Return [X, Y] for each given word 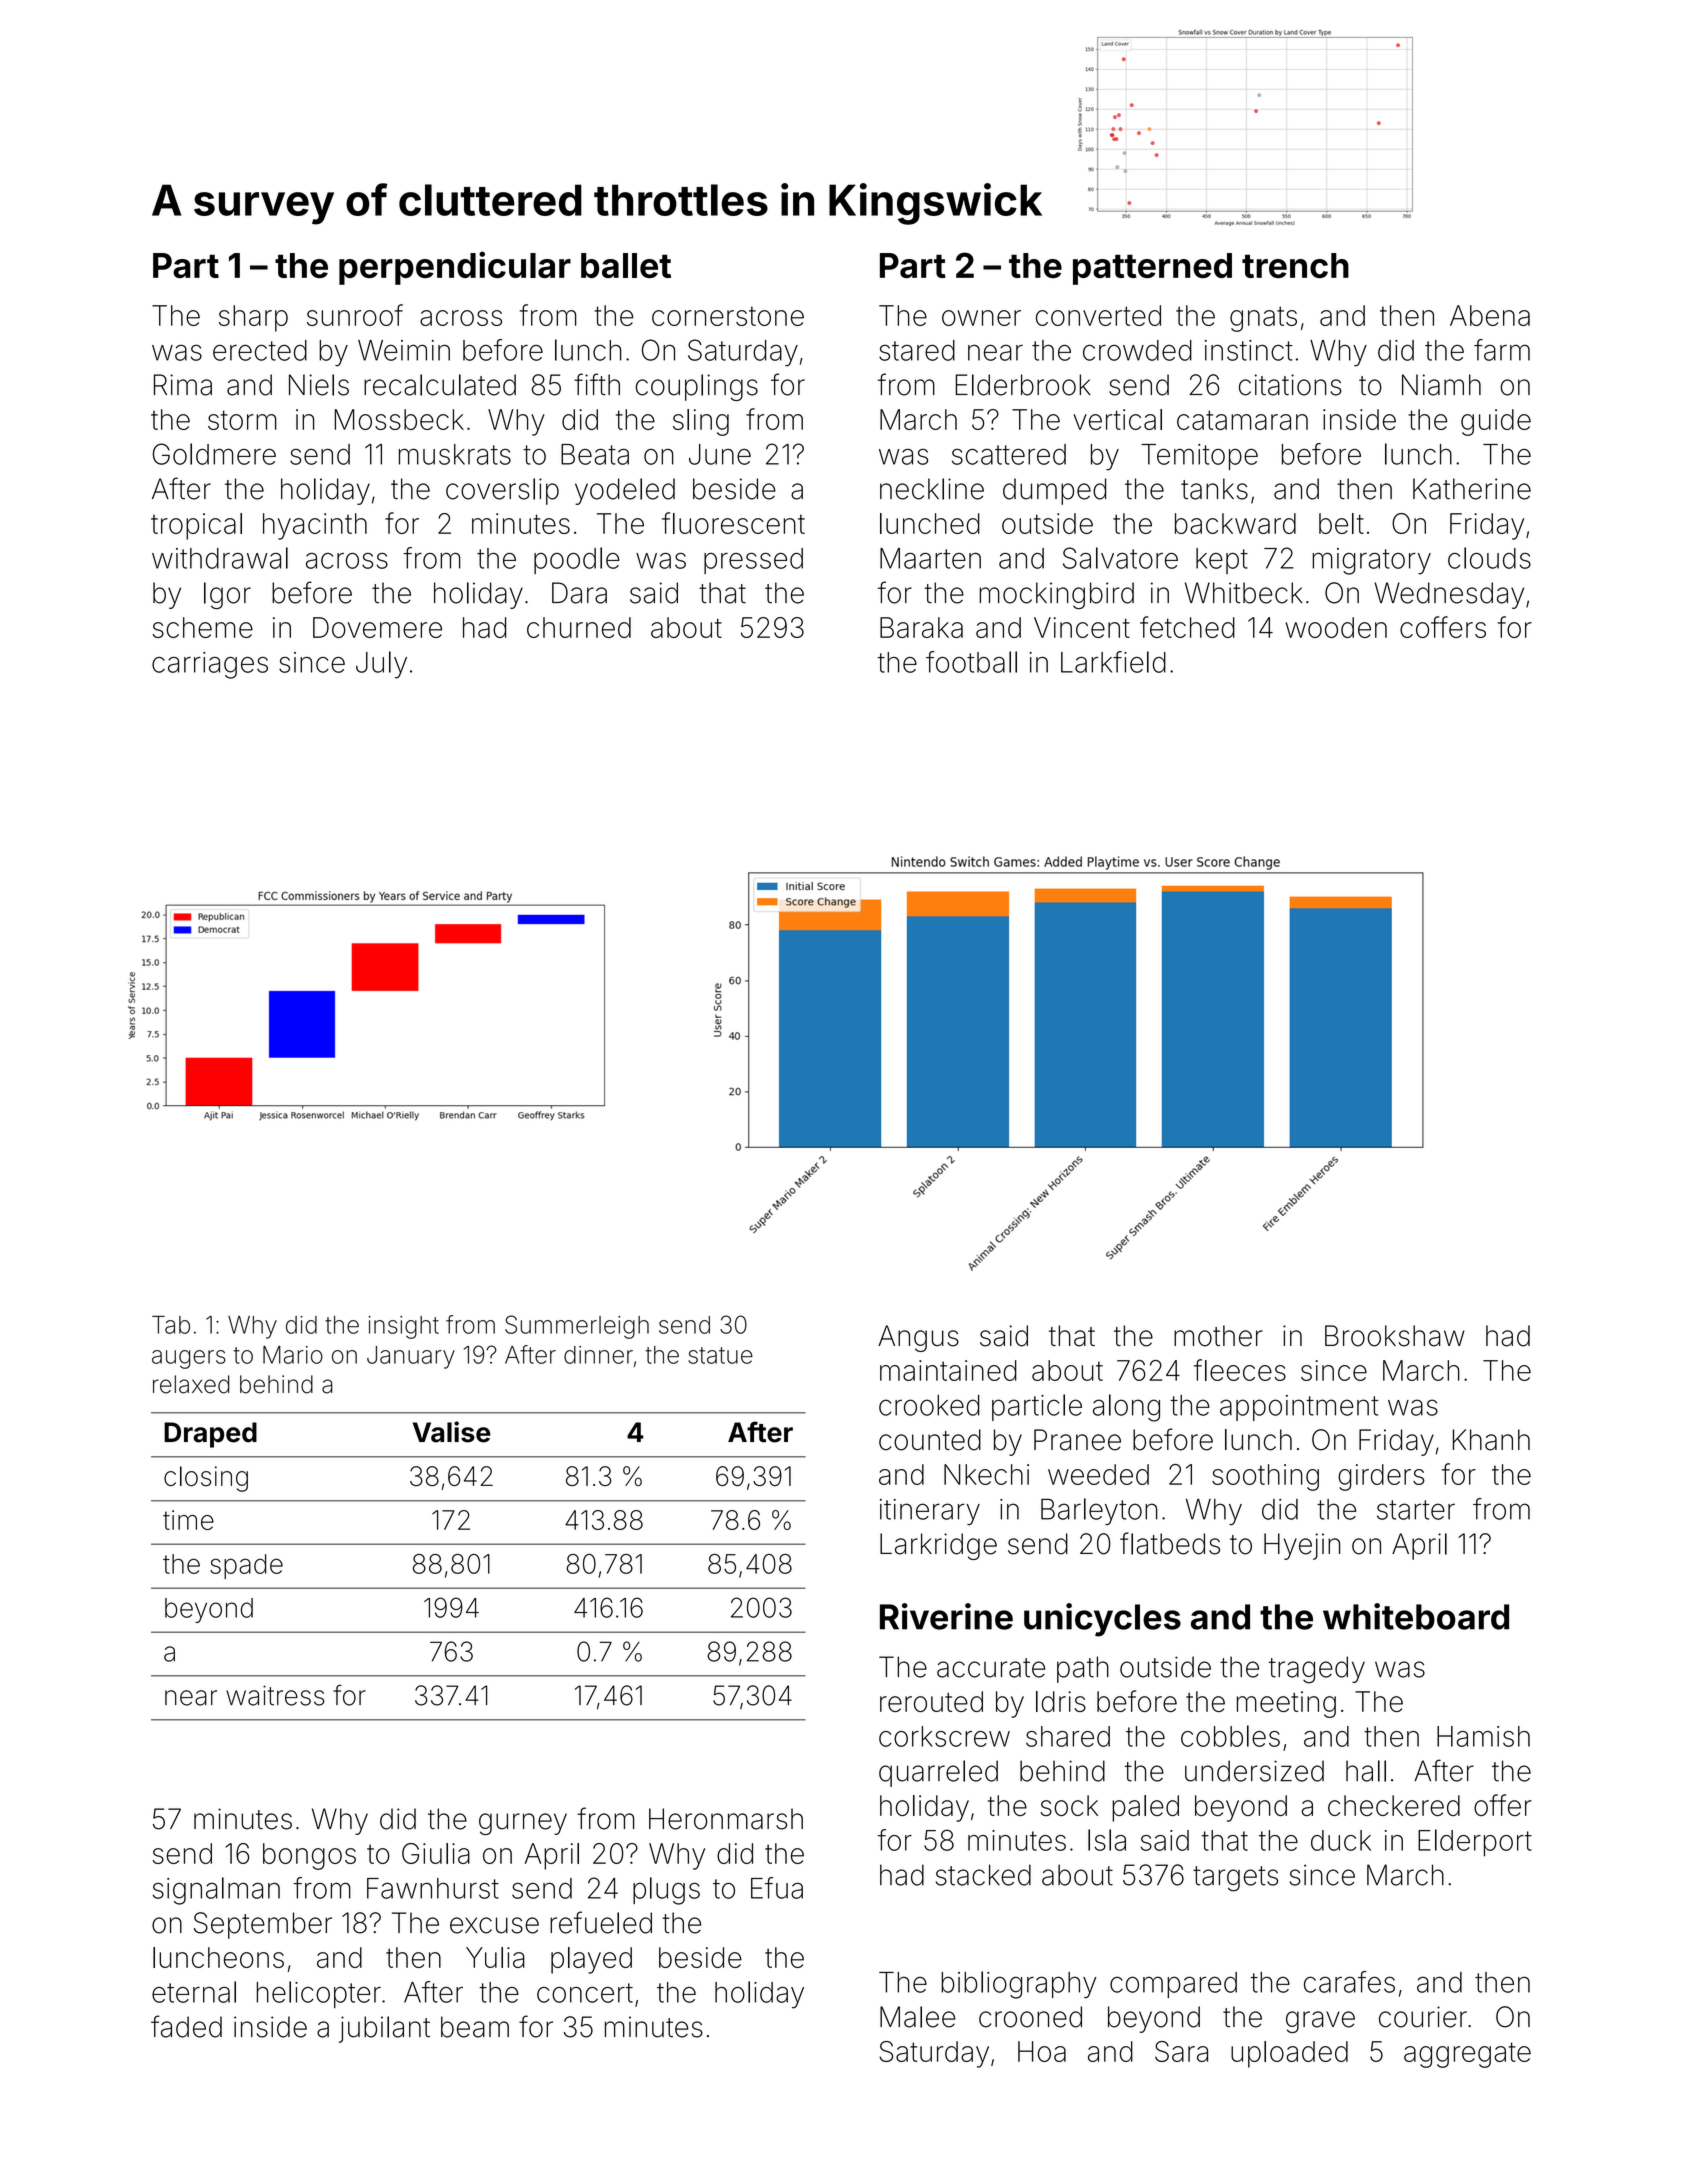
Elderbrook [1023, 385]
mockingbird [1056, 595]
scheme [203, 627]
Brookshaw [1395, 1336]
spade [246, 1566]
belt [1341, 523]
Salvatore [1120, 558]
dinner [598, 1355]
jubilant [384, 2029]
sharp [253, 318]
